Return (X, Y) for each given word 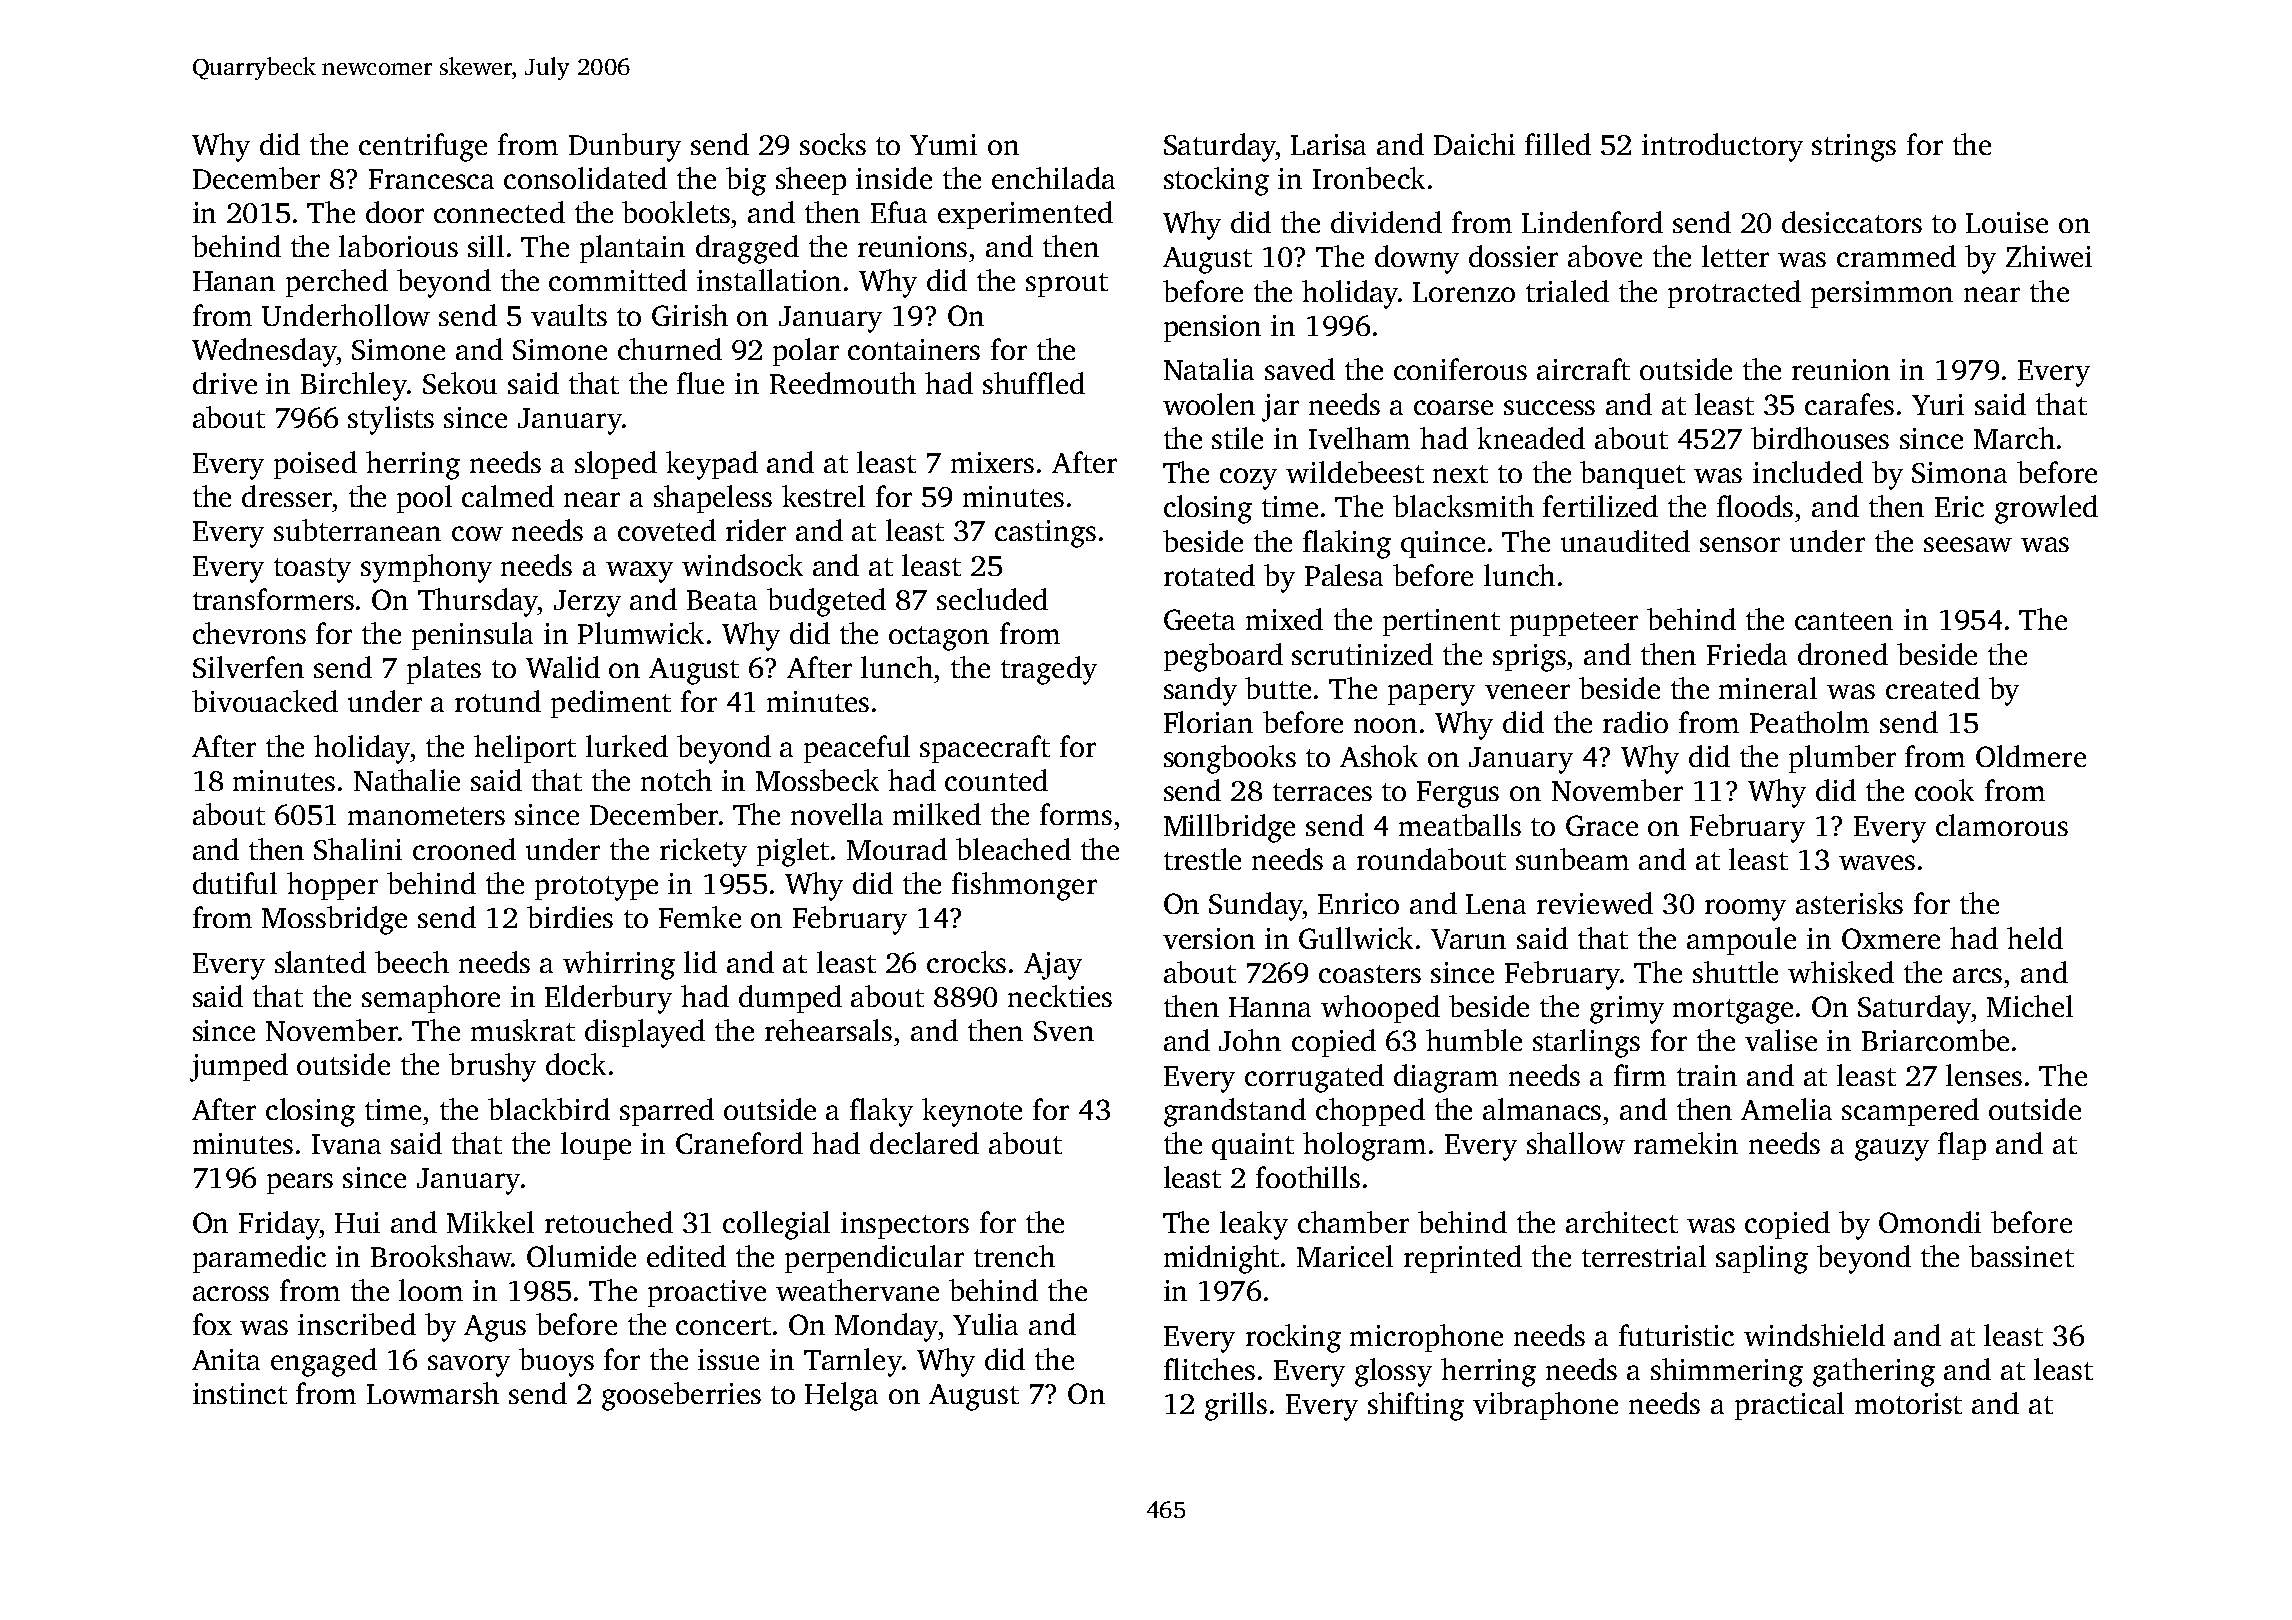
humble (1474, 1040)
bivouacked (265, 701)
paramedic (259, 1259)
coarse (1453, 407)
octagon (939, 638)
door (395, 212)
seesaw (1968, 544)
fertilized (1600, 506)
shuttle (1735, 972)
